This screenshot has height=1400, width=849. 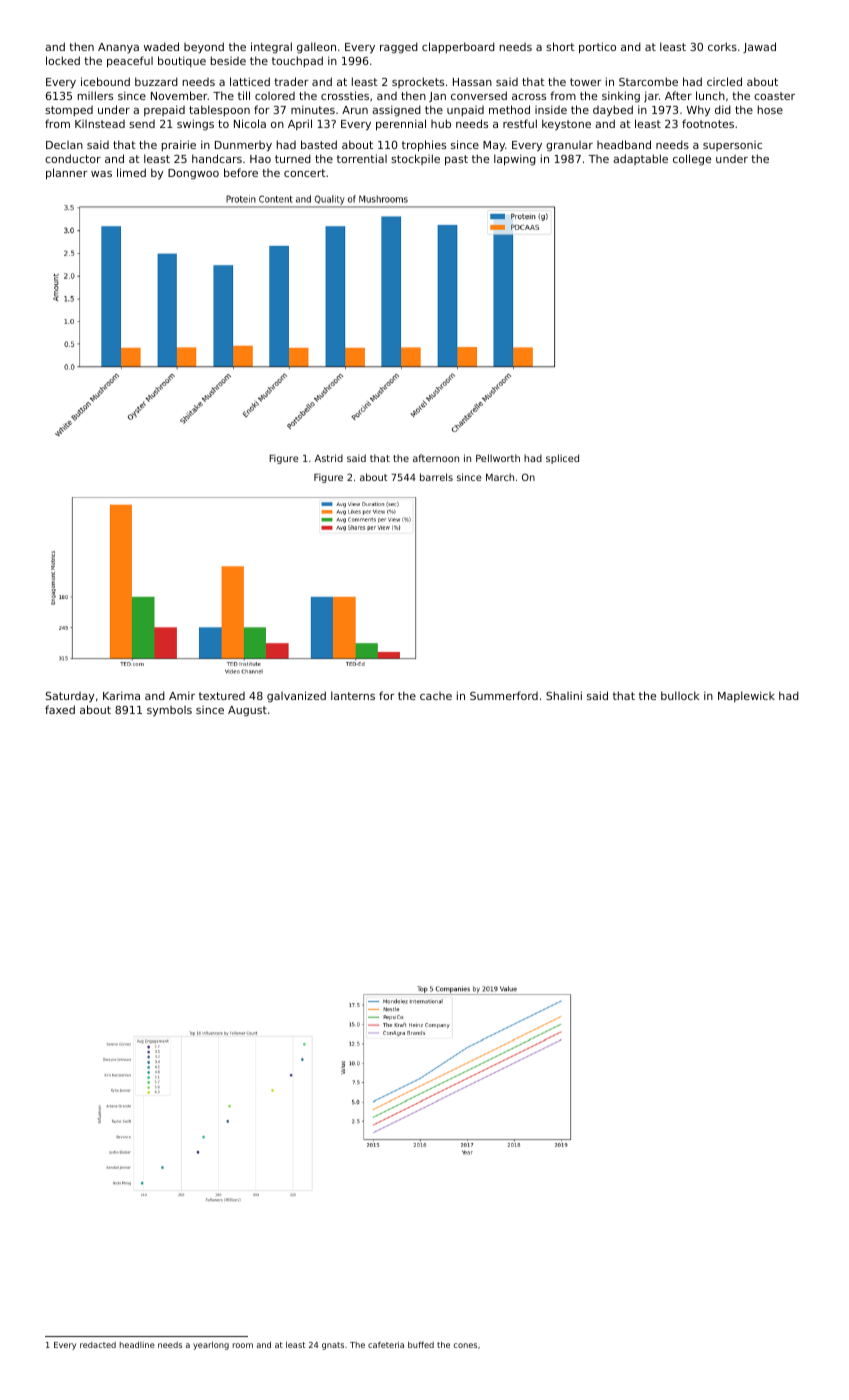 What do you see at coordinates (680, 695) in the screenshot?
I see `bullock` at bounding box center [680, 695].
